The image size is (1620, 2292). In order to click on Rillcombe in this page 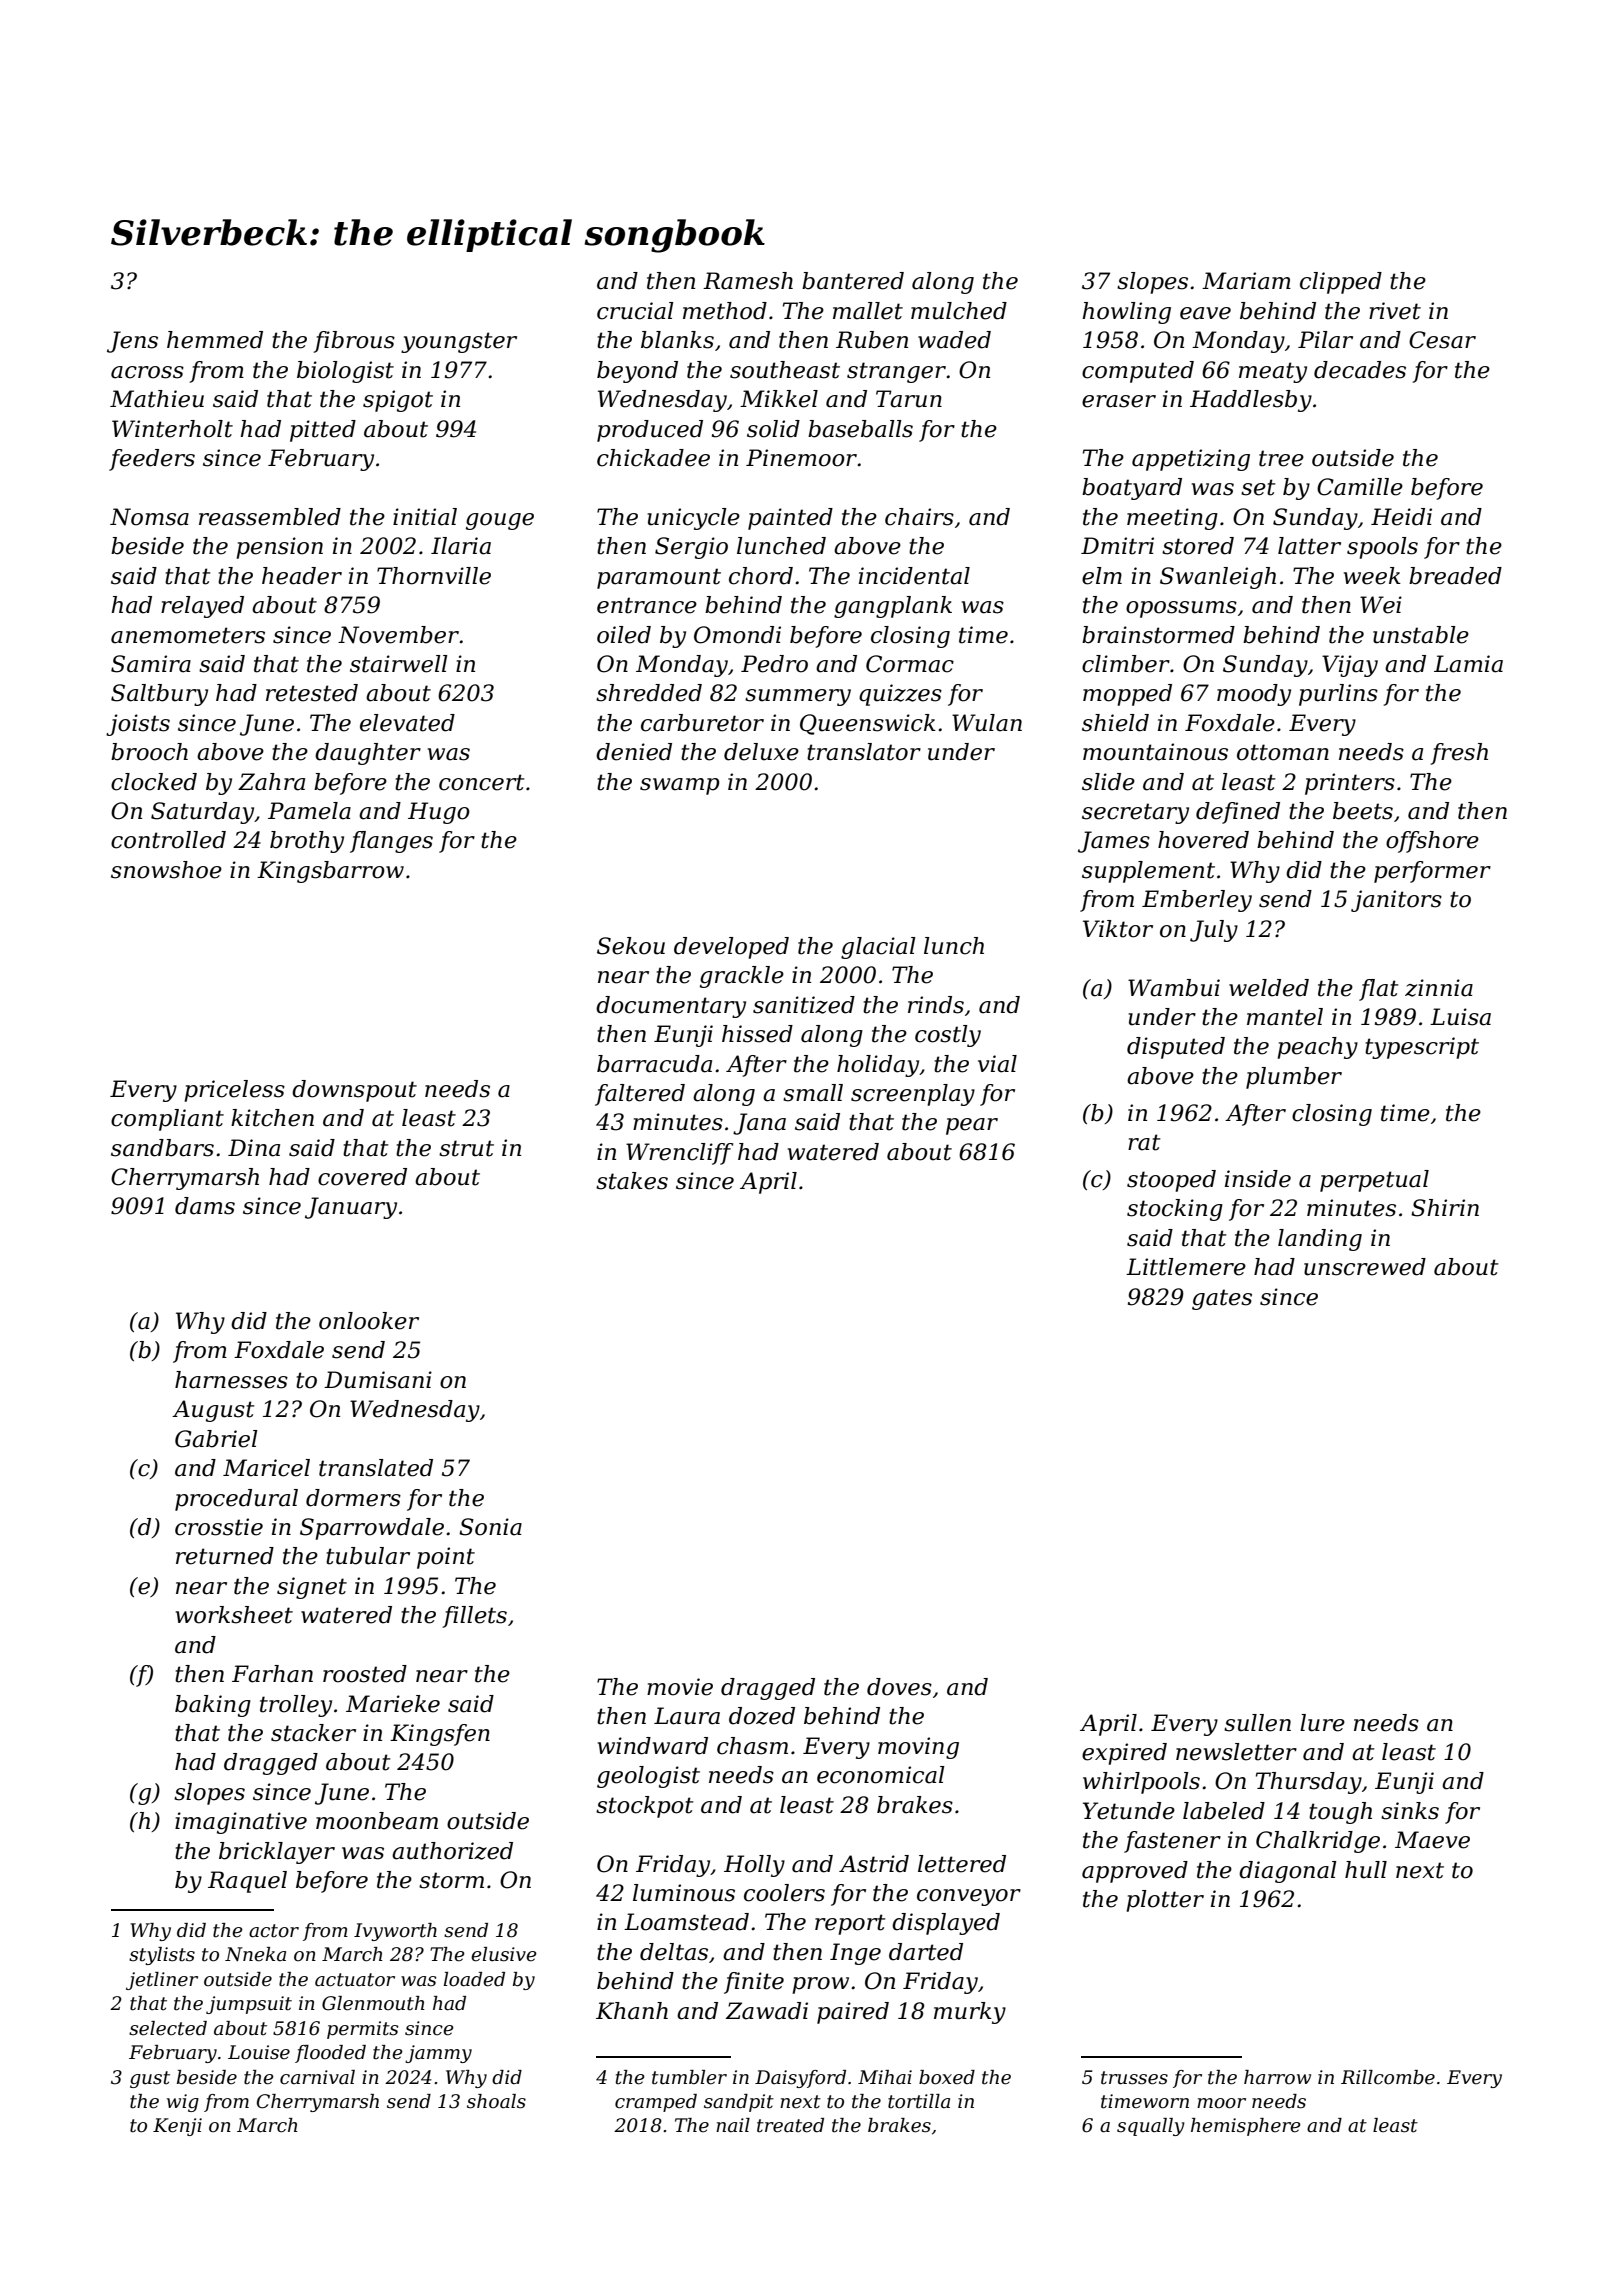, I will do `click(1388, 2077)`.
